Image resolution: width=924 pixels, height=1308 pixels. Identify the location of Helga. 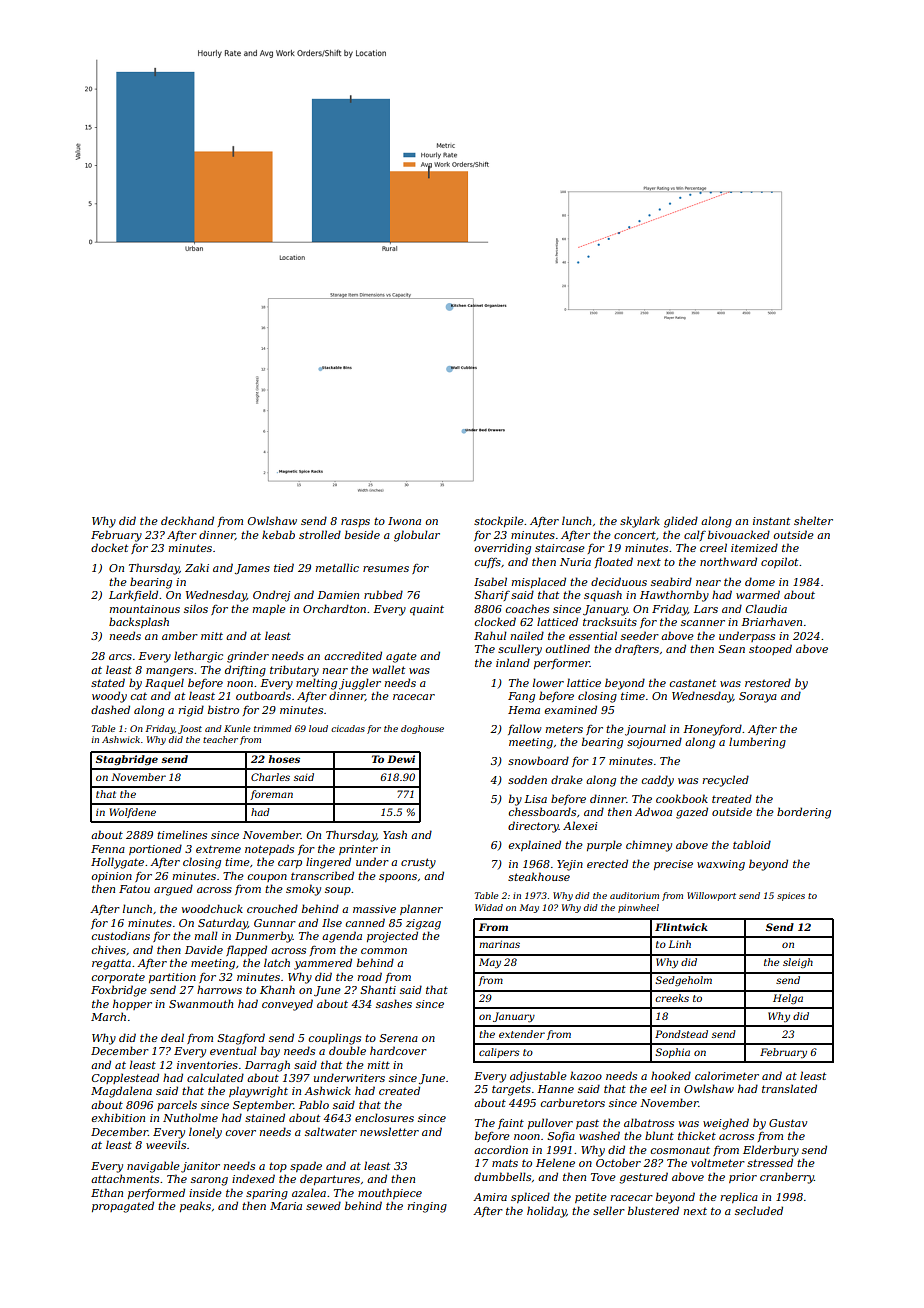
(788, 999).
